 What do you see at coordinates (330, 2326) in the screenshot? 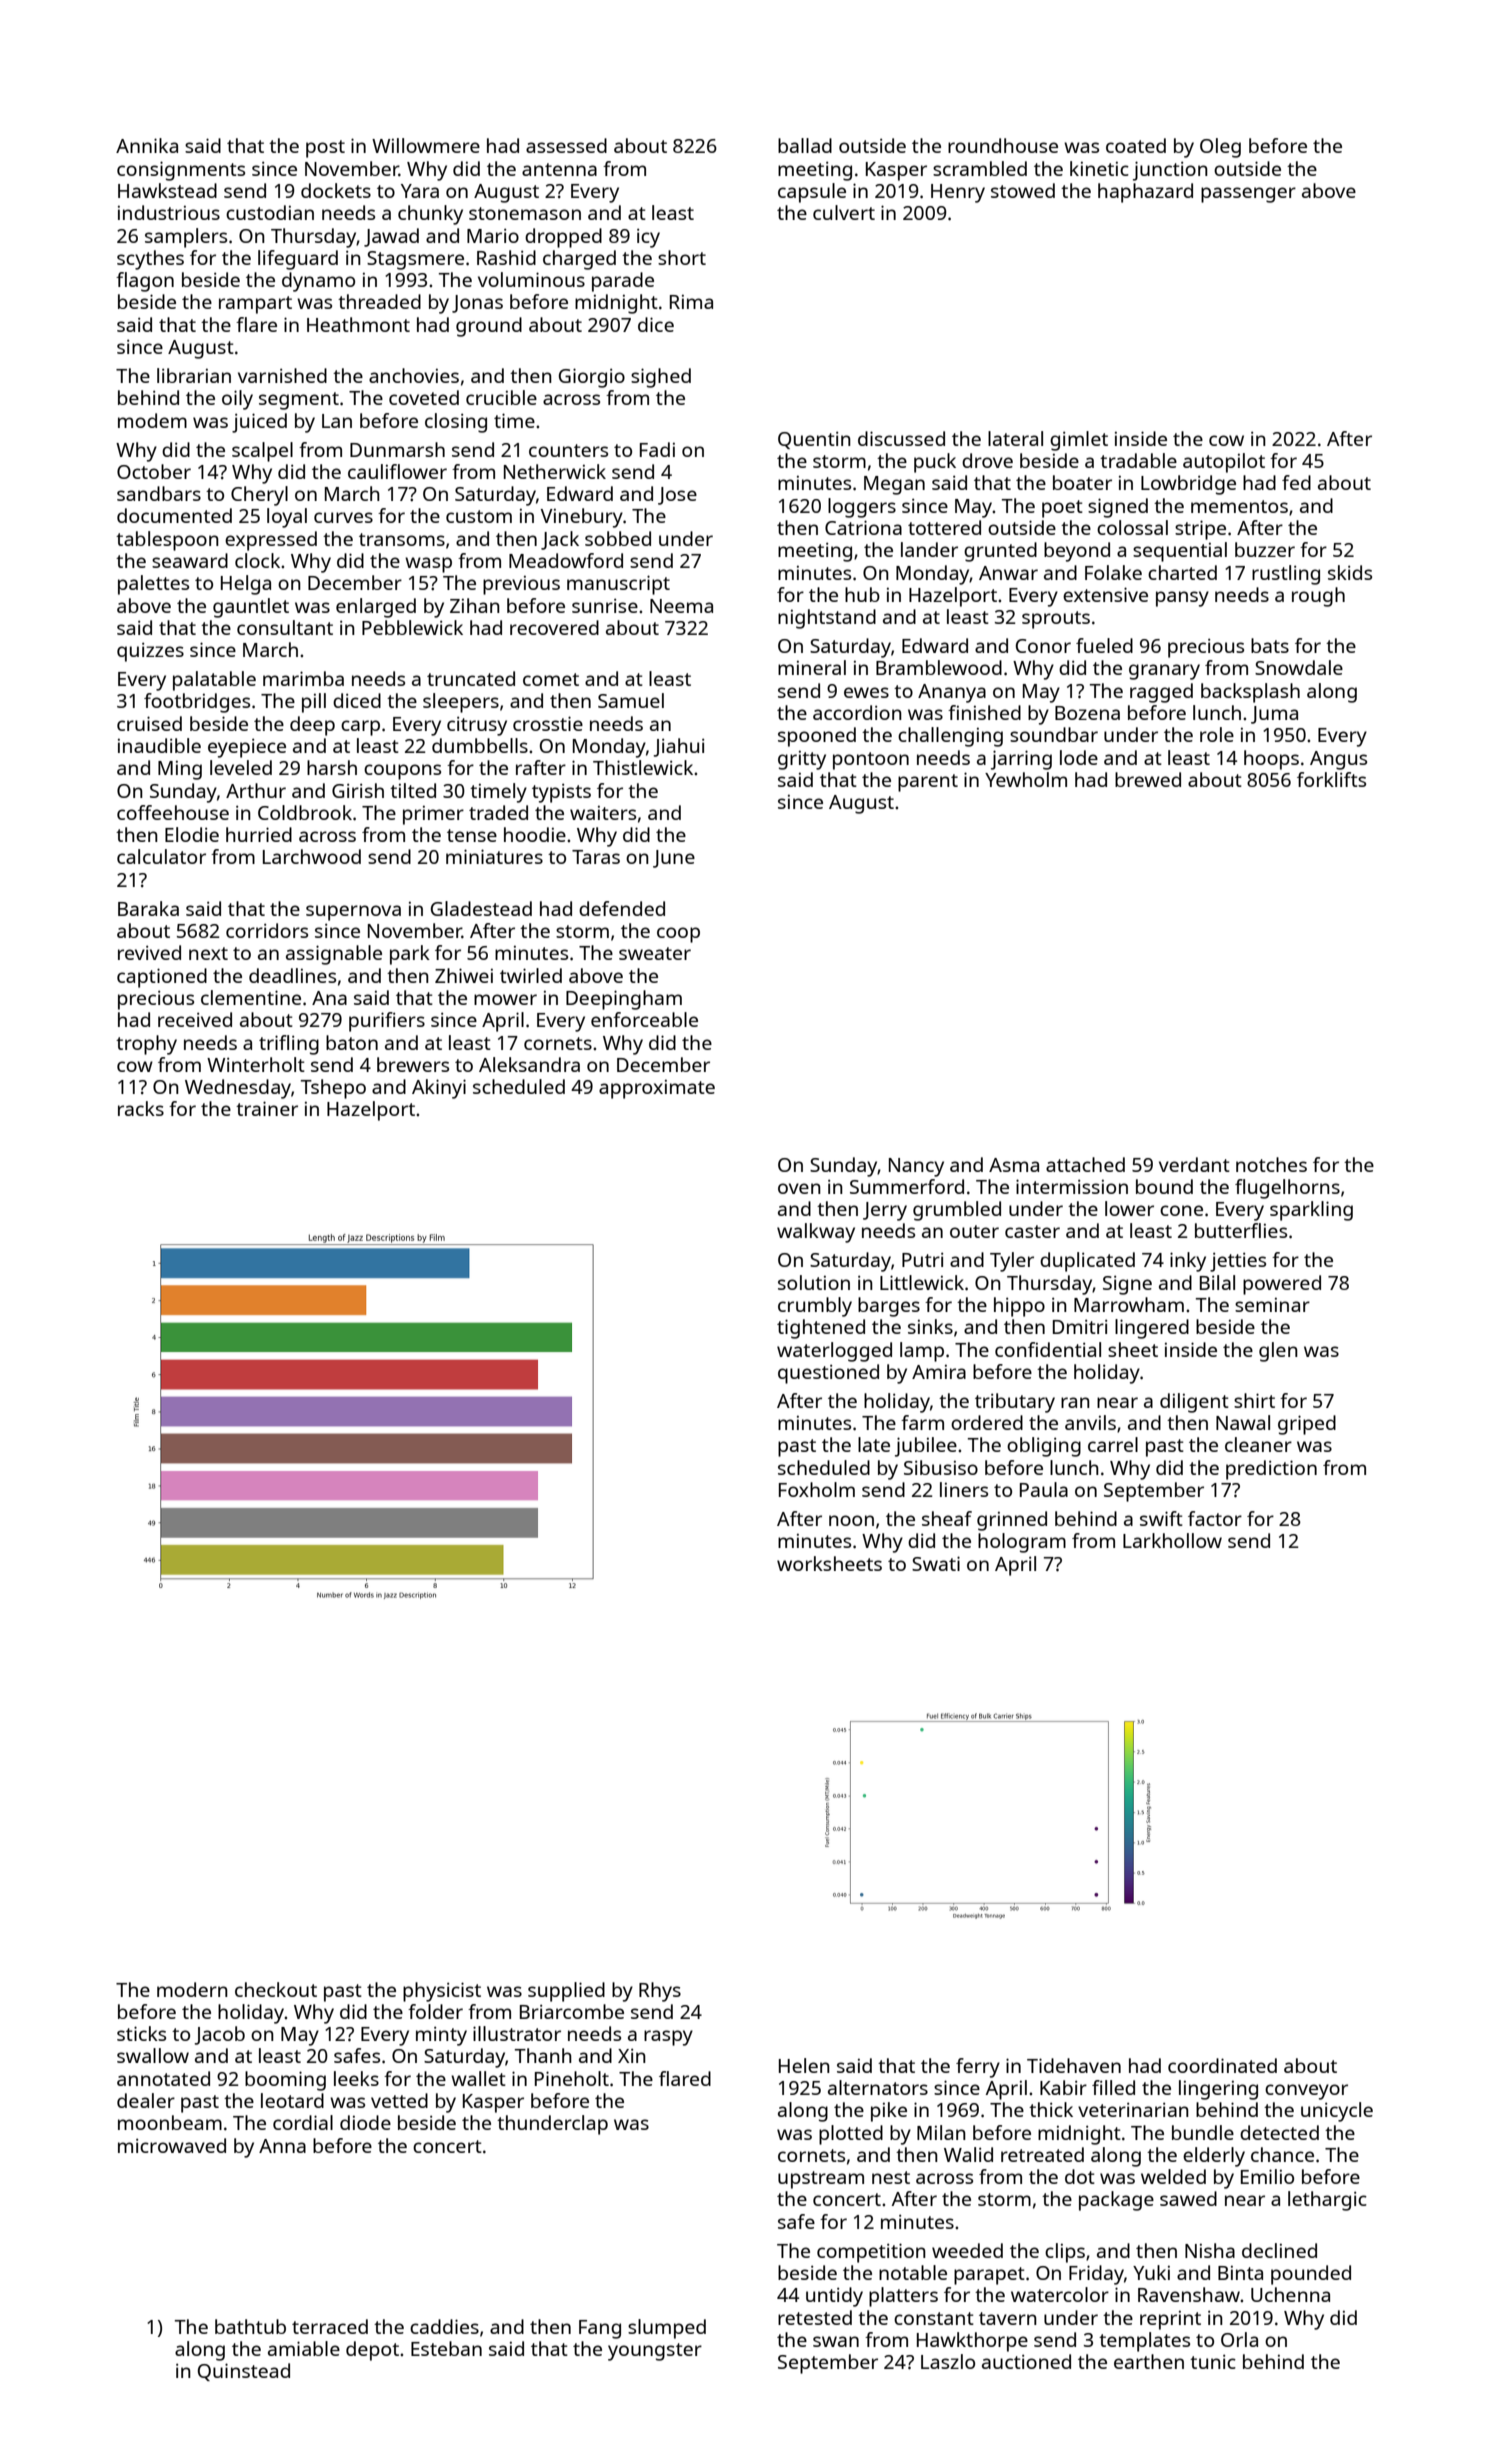
I see `terraced` at bounding box center [330, 2326].
